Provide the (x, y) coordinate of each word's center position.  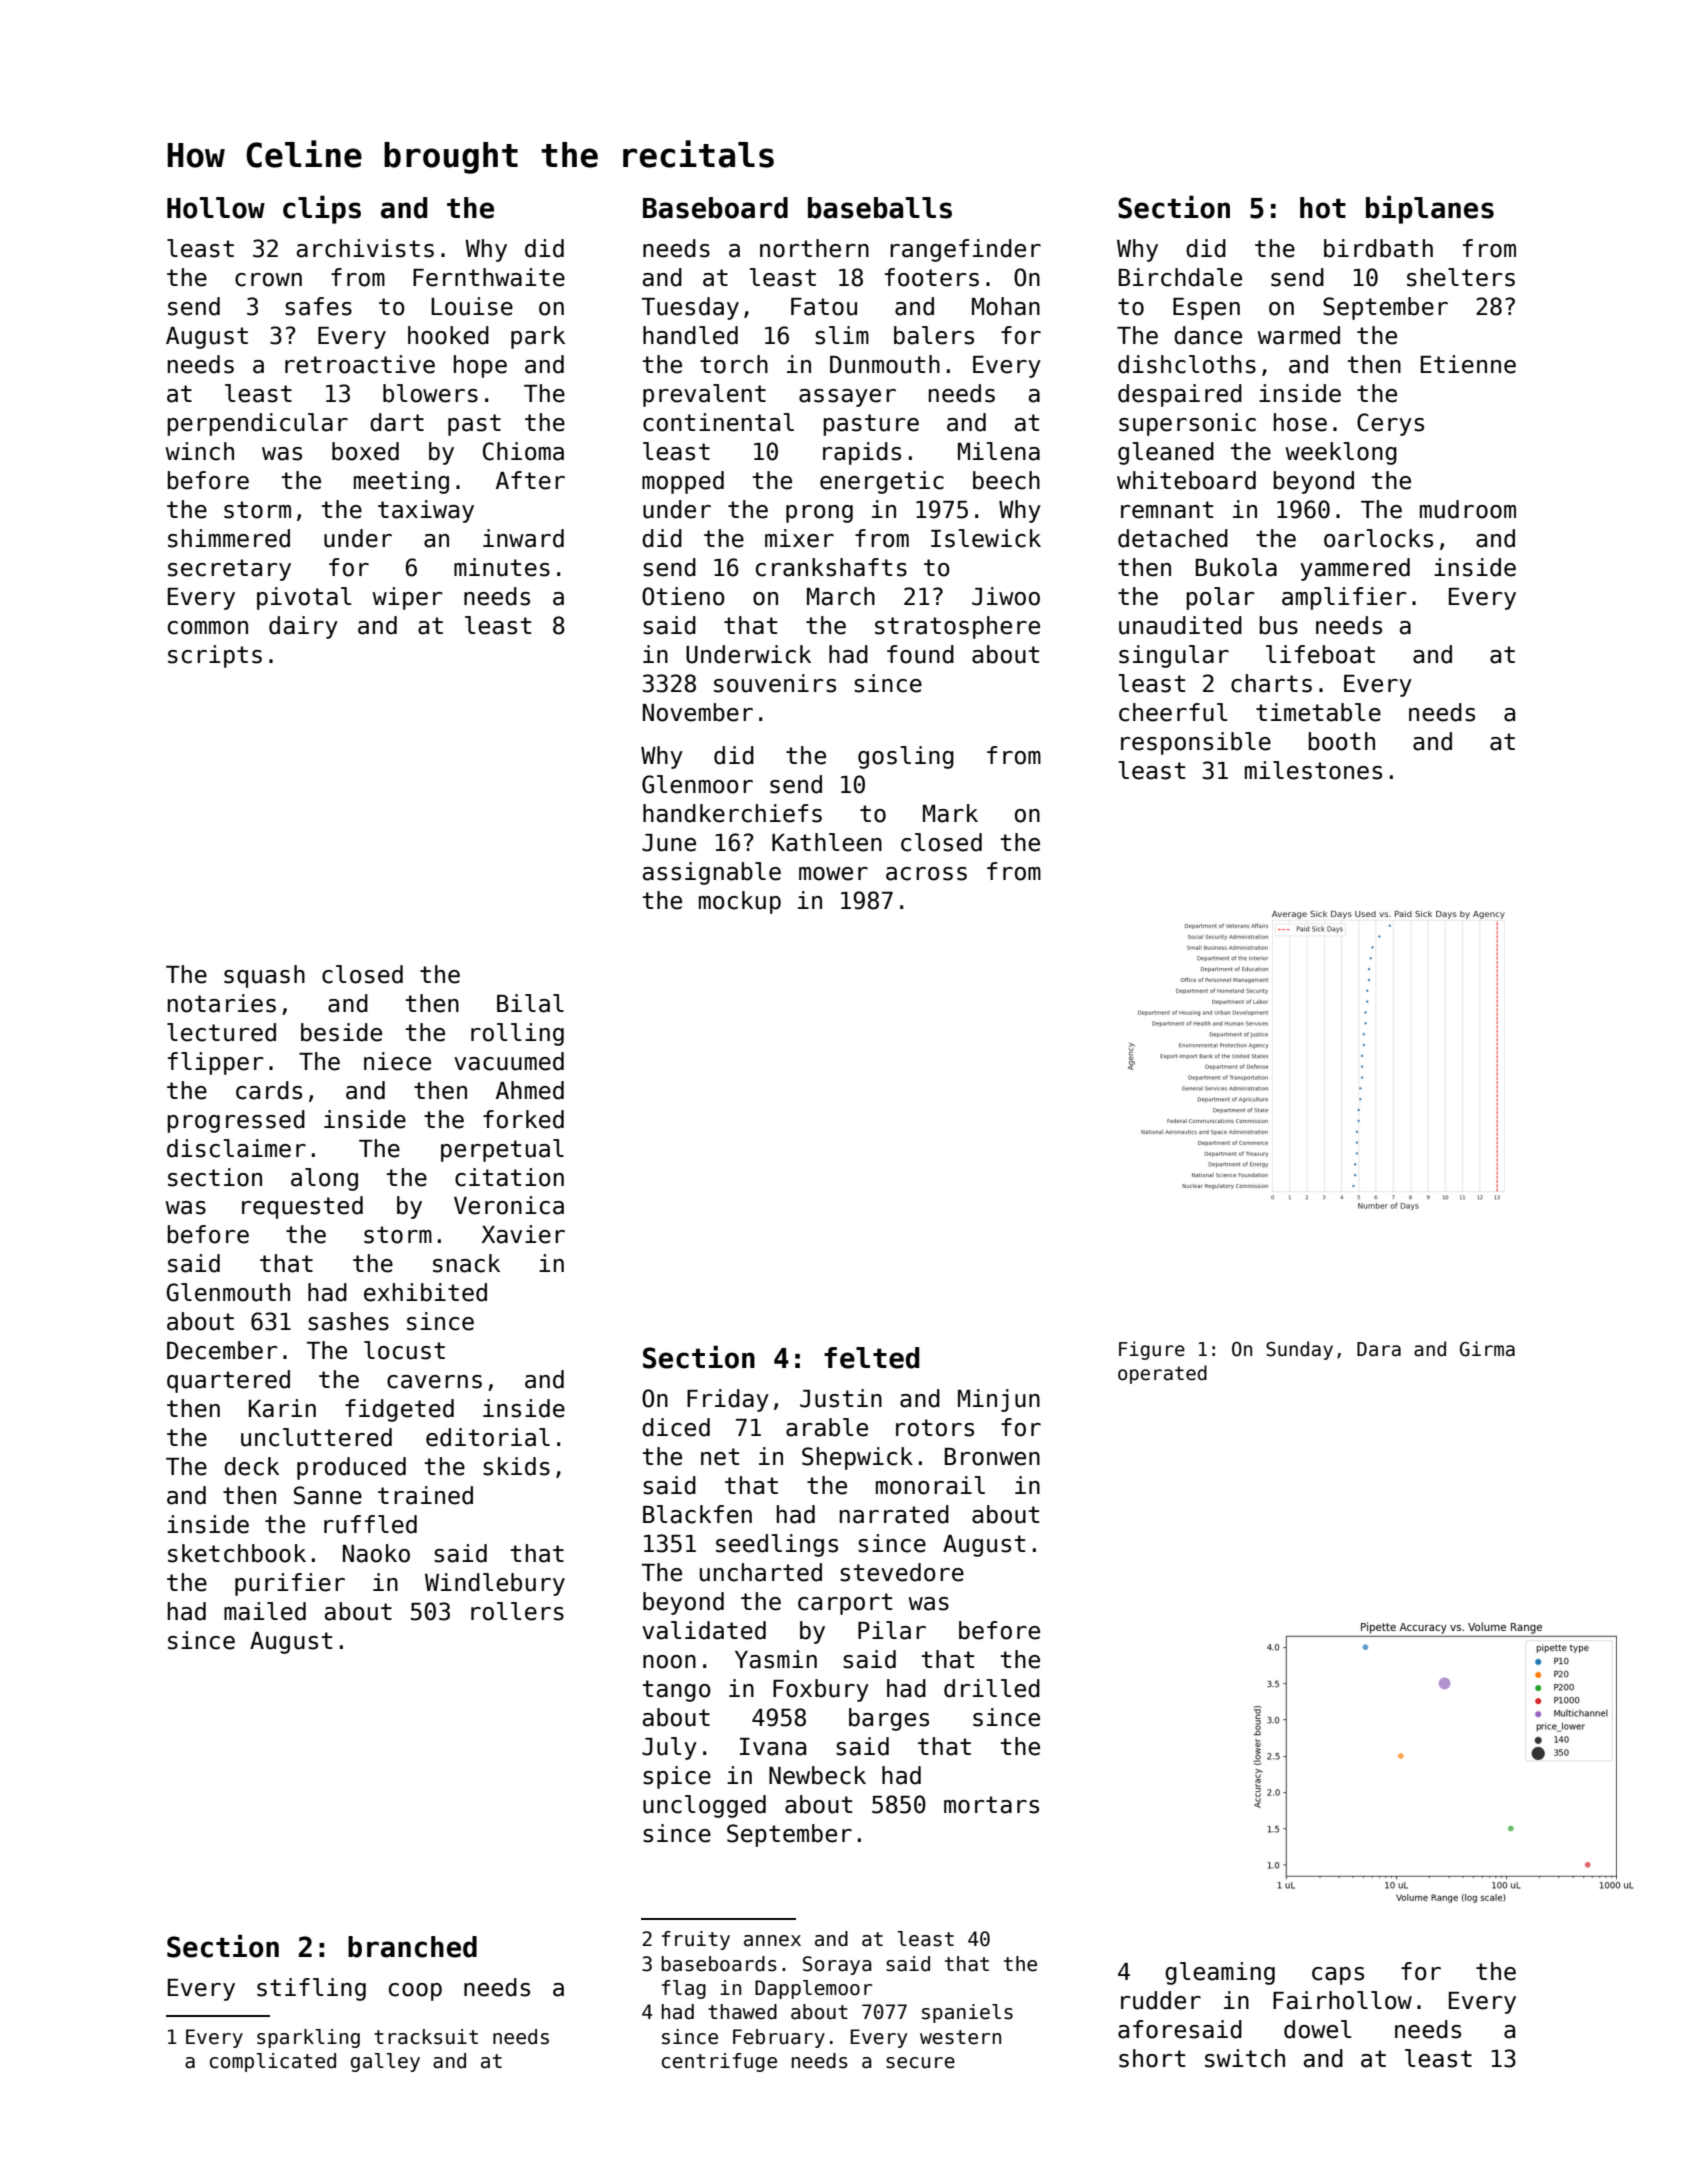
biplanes (1430, 209)
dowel (1317, 2029)
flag (684, 1989)
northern (814, 248)
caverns (434, 1382)
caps (1338, 1976)
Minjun (999, 1400)
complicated (273, 2062)
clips (322, 209)
